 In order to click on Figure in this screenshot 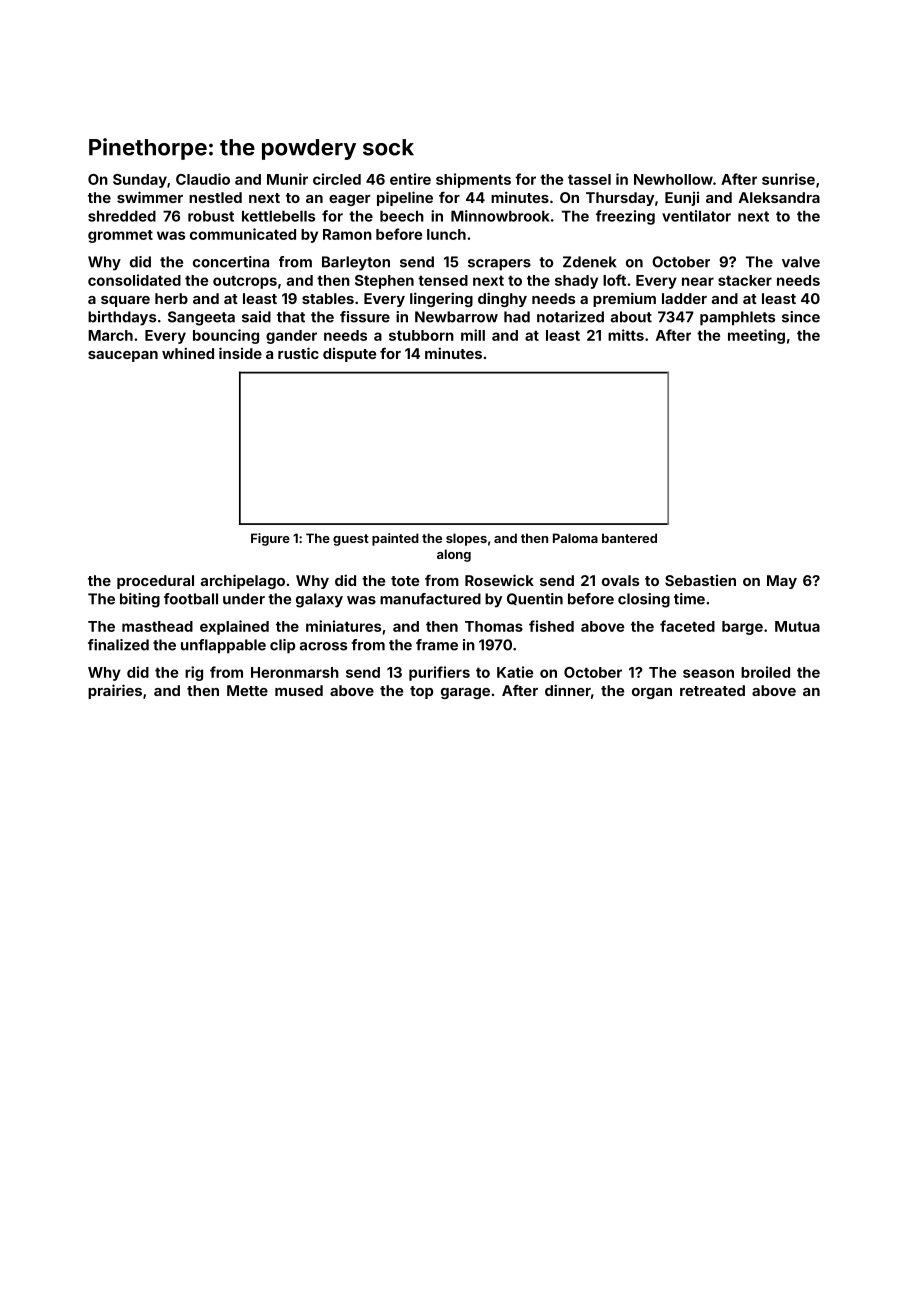, I will do `click(270, 539)`.
